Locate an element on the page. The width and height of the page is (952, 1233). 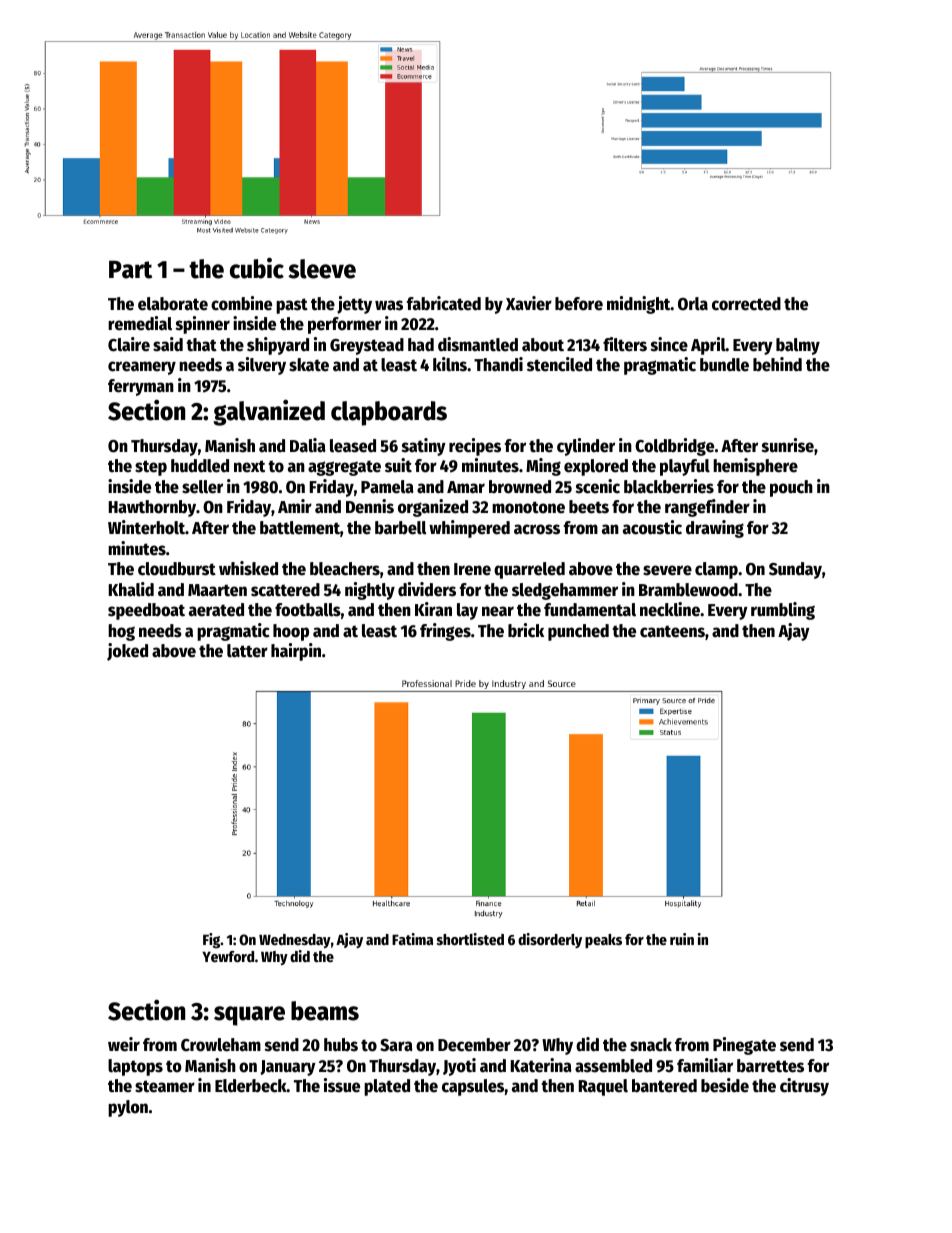
cylinder is located at coordinates (586, 447).
